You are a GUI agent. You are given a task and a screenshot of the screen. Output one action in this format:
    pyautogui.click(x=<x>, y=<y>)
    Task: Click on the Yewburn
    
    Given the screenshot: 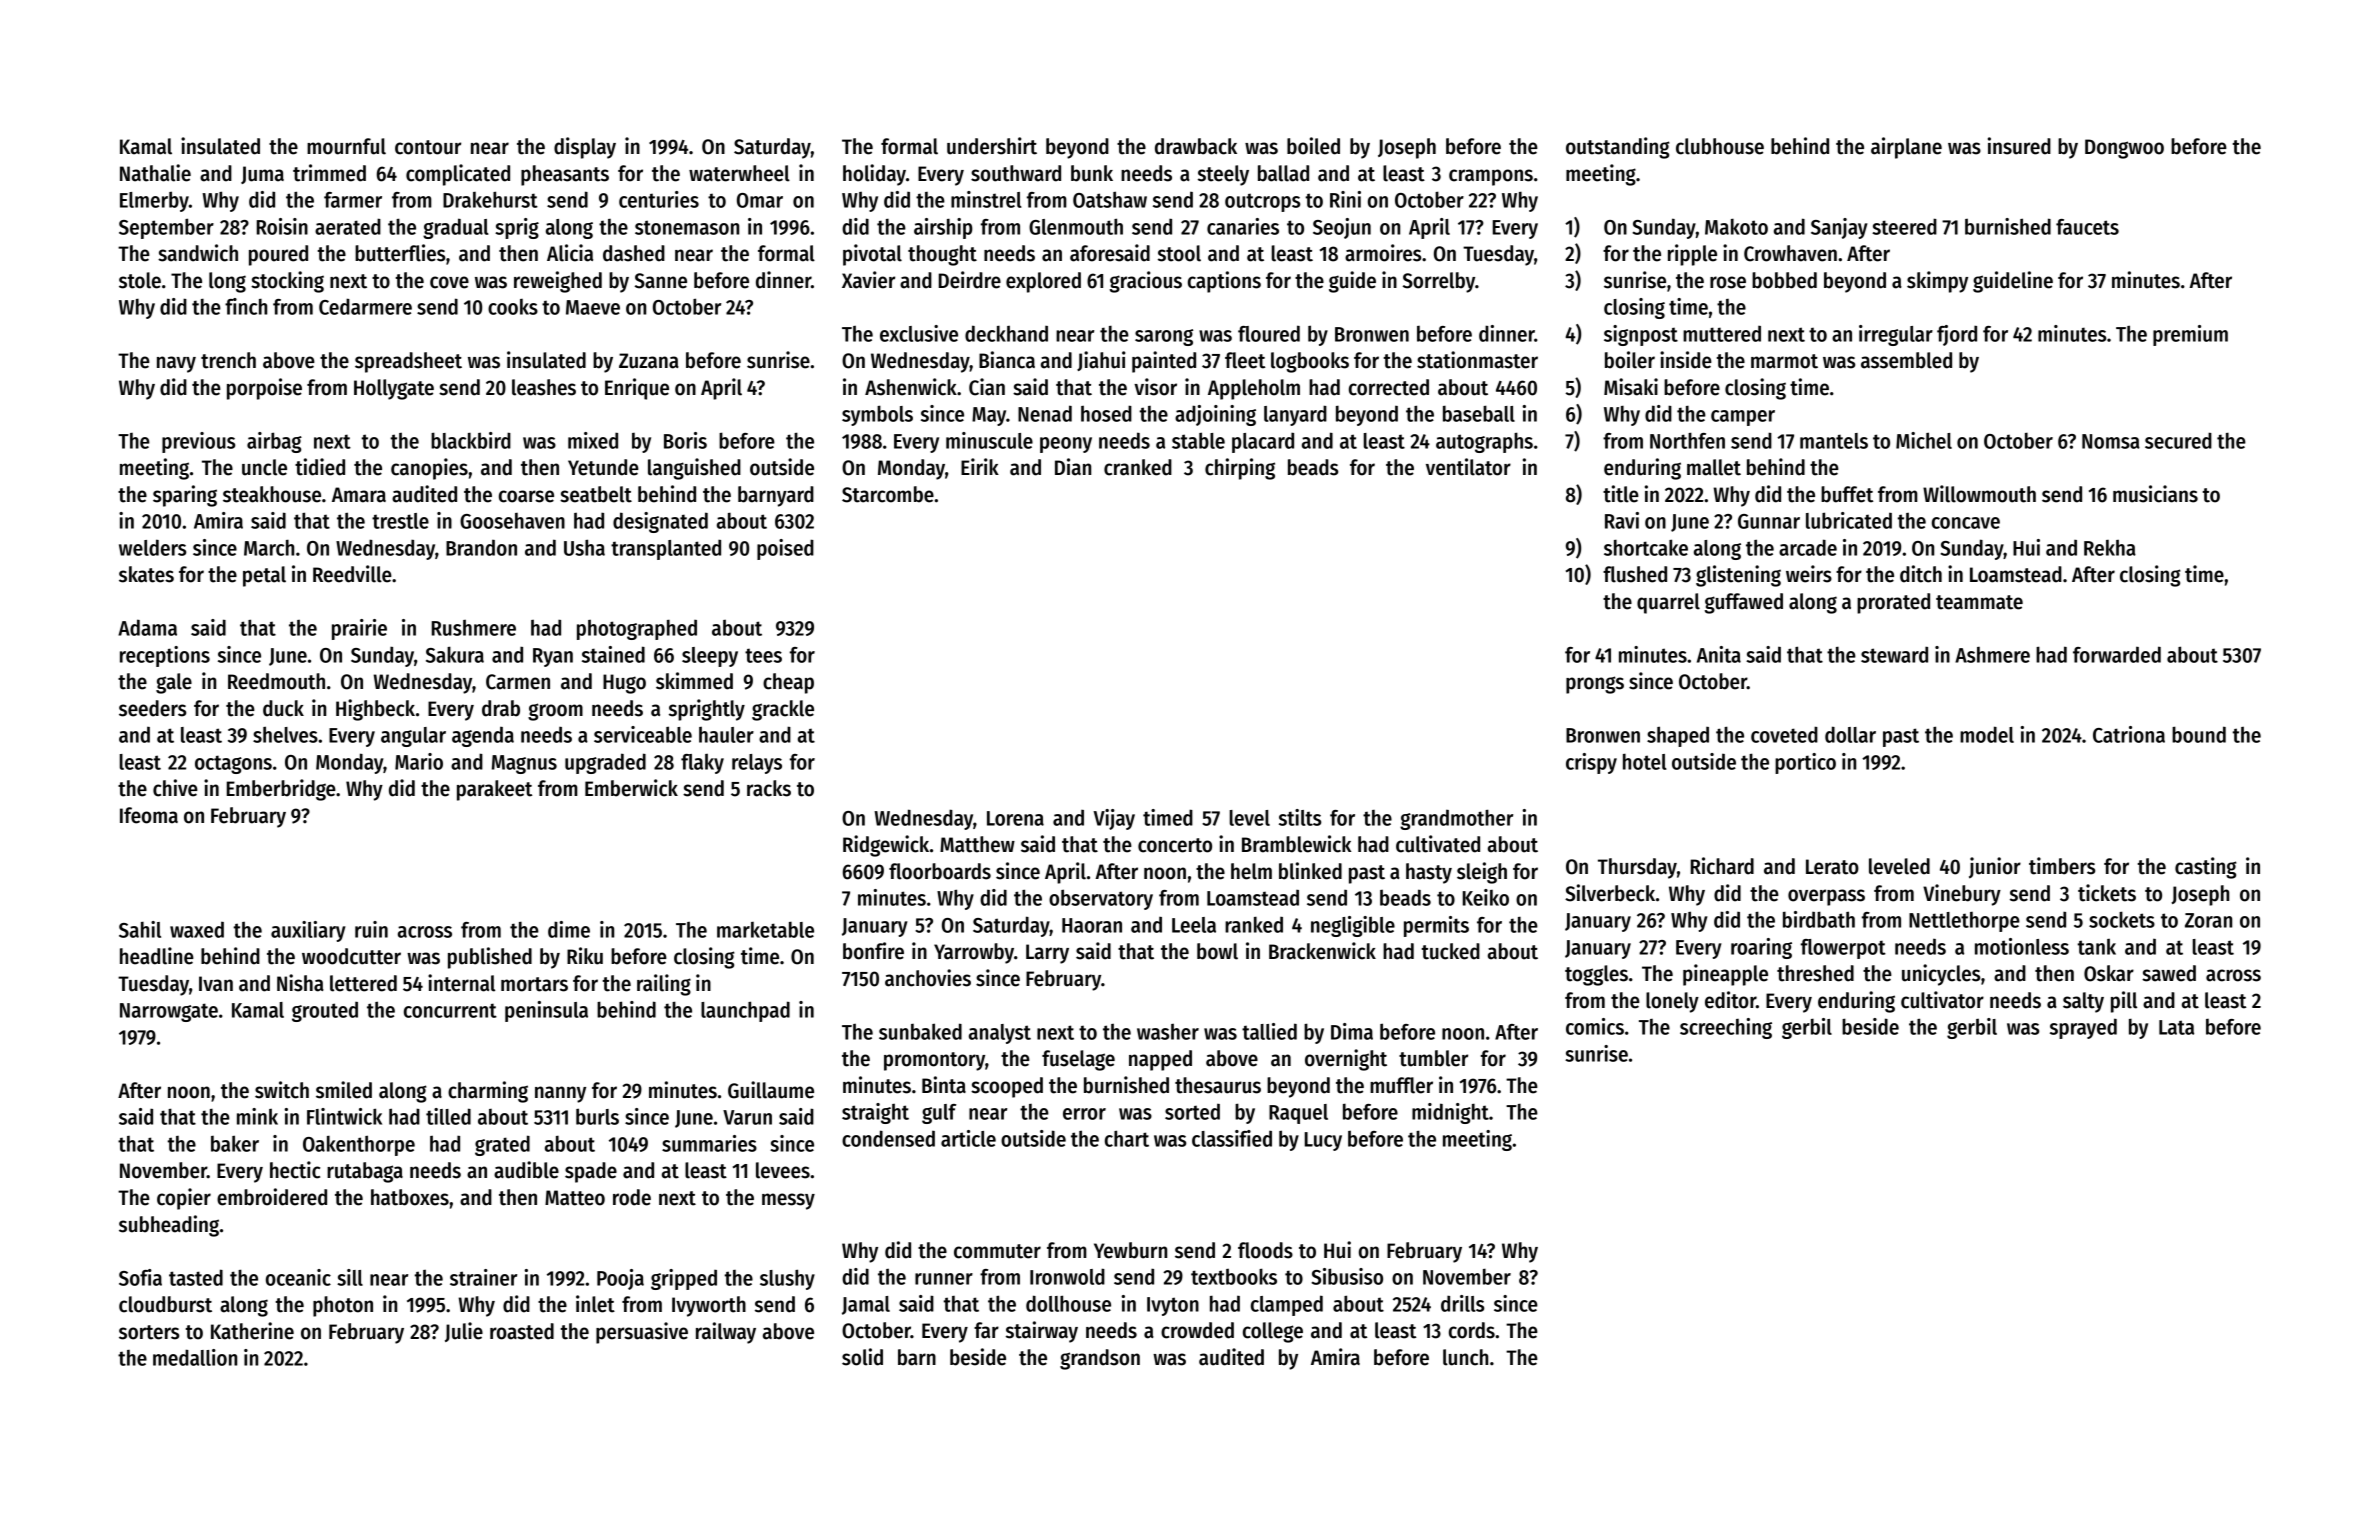 What is the action you would take?
    pyautogui.click(x=1130, y=1250)
